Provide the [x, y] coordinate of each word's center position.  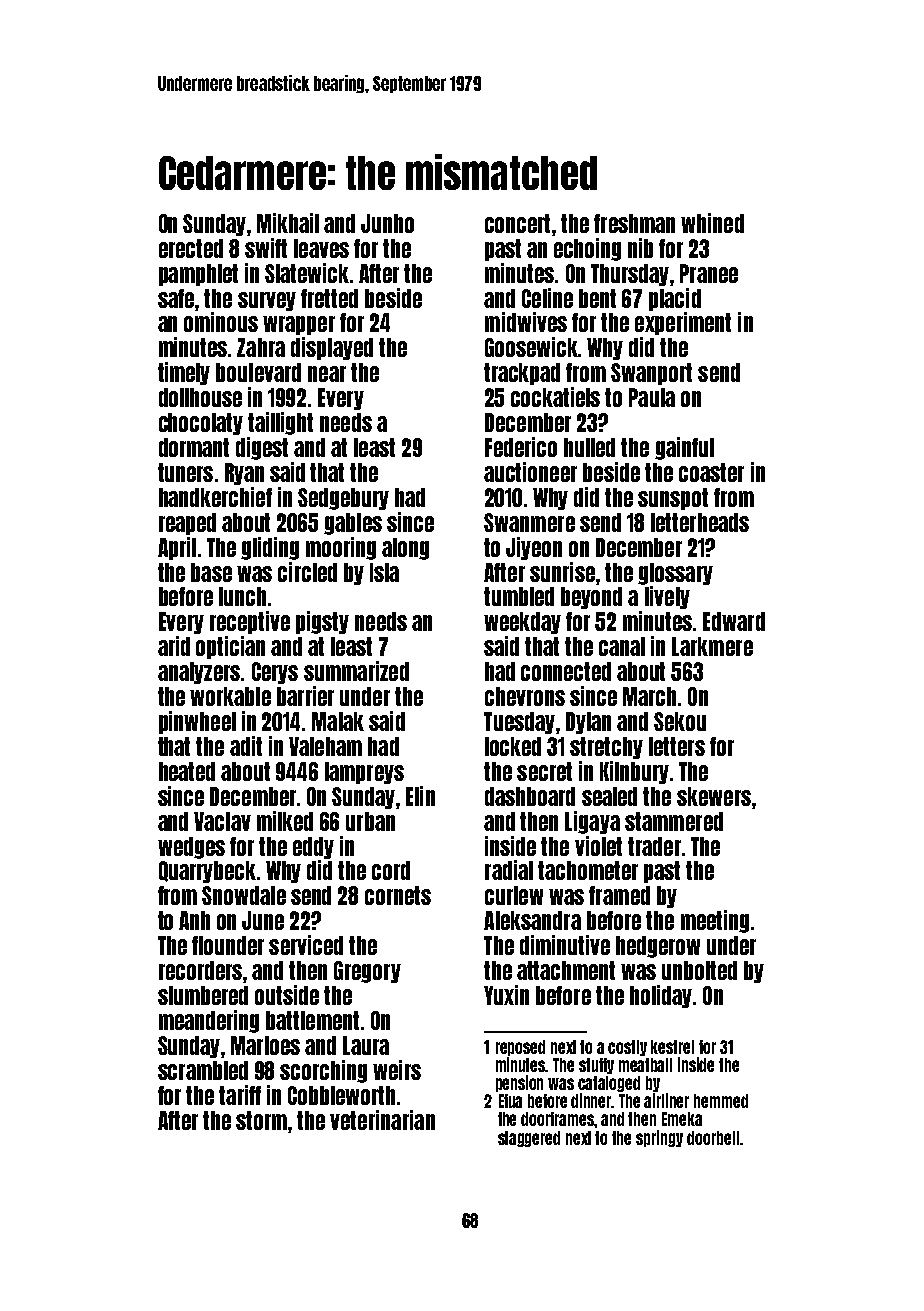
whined [712, 223]
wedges [191, 848]
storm [261, 1120]
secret [544, 771]
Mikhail [288, 223]
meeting [715, 921]
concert [517, 223]
